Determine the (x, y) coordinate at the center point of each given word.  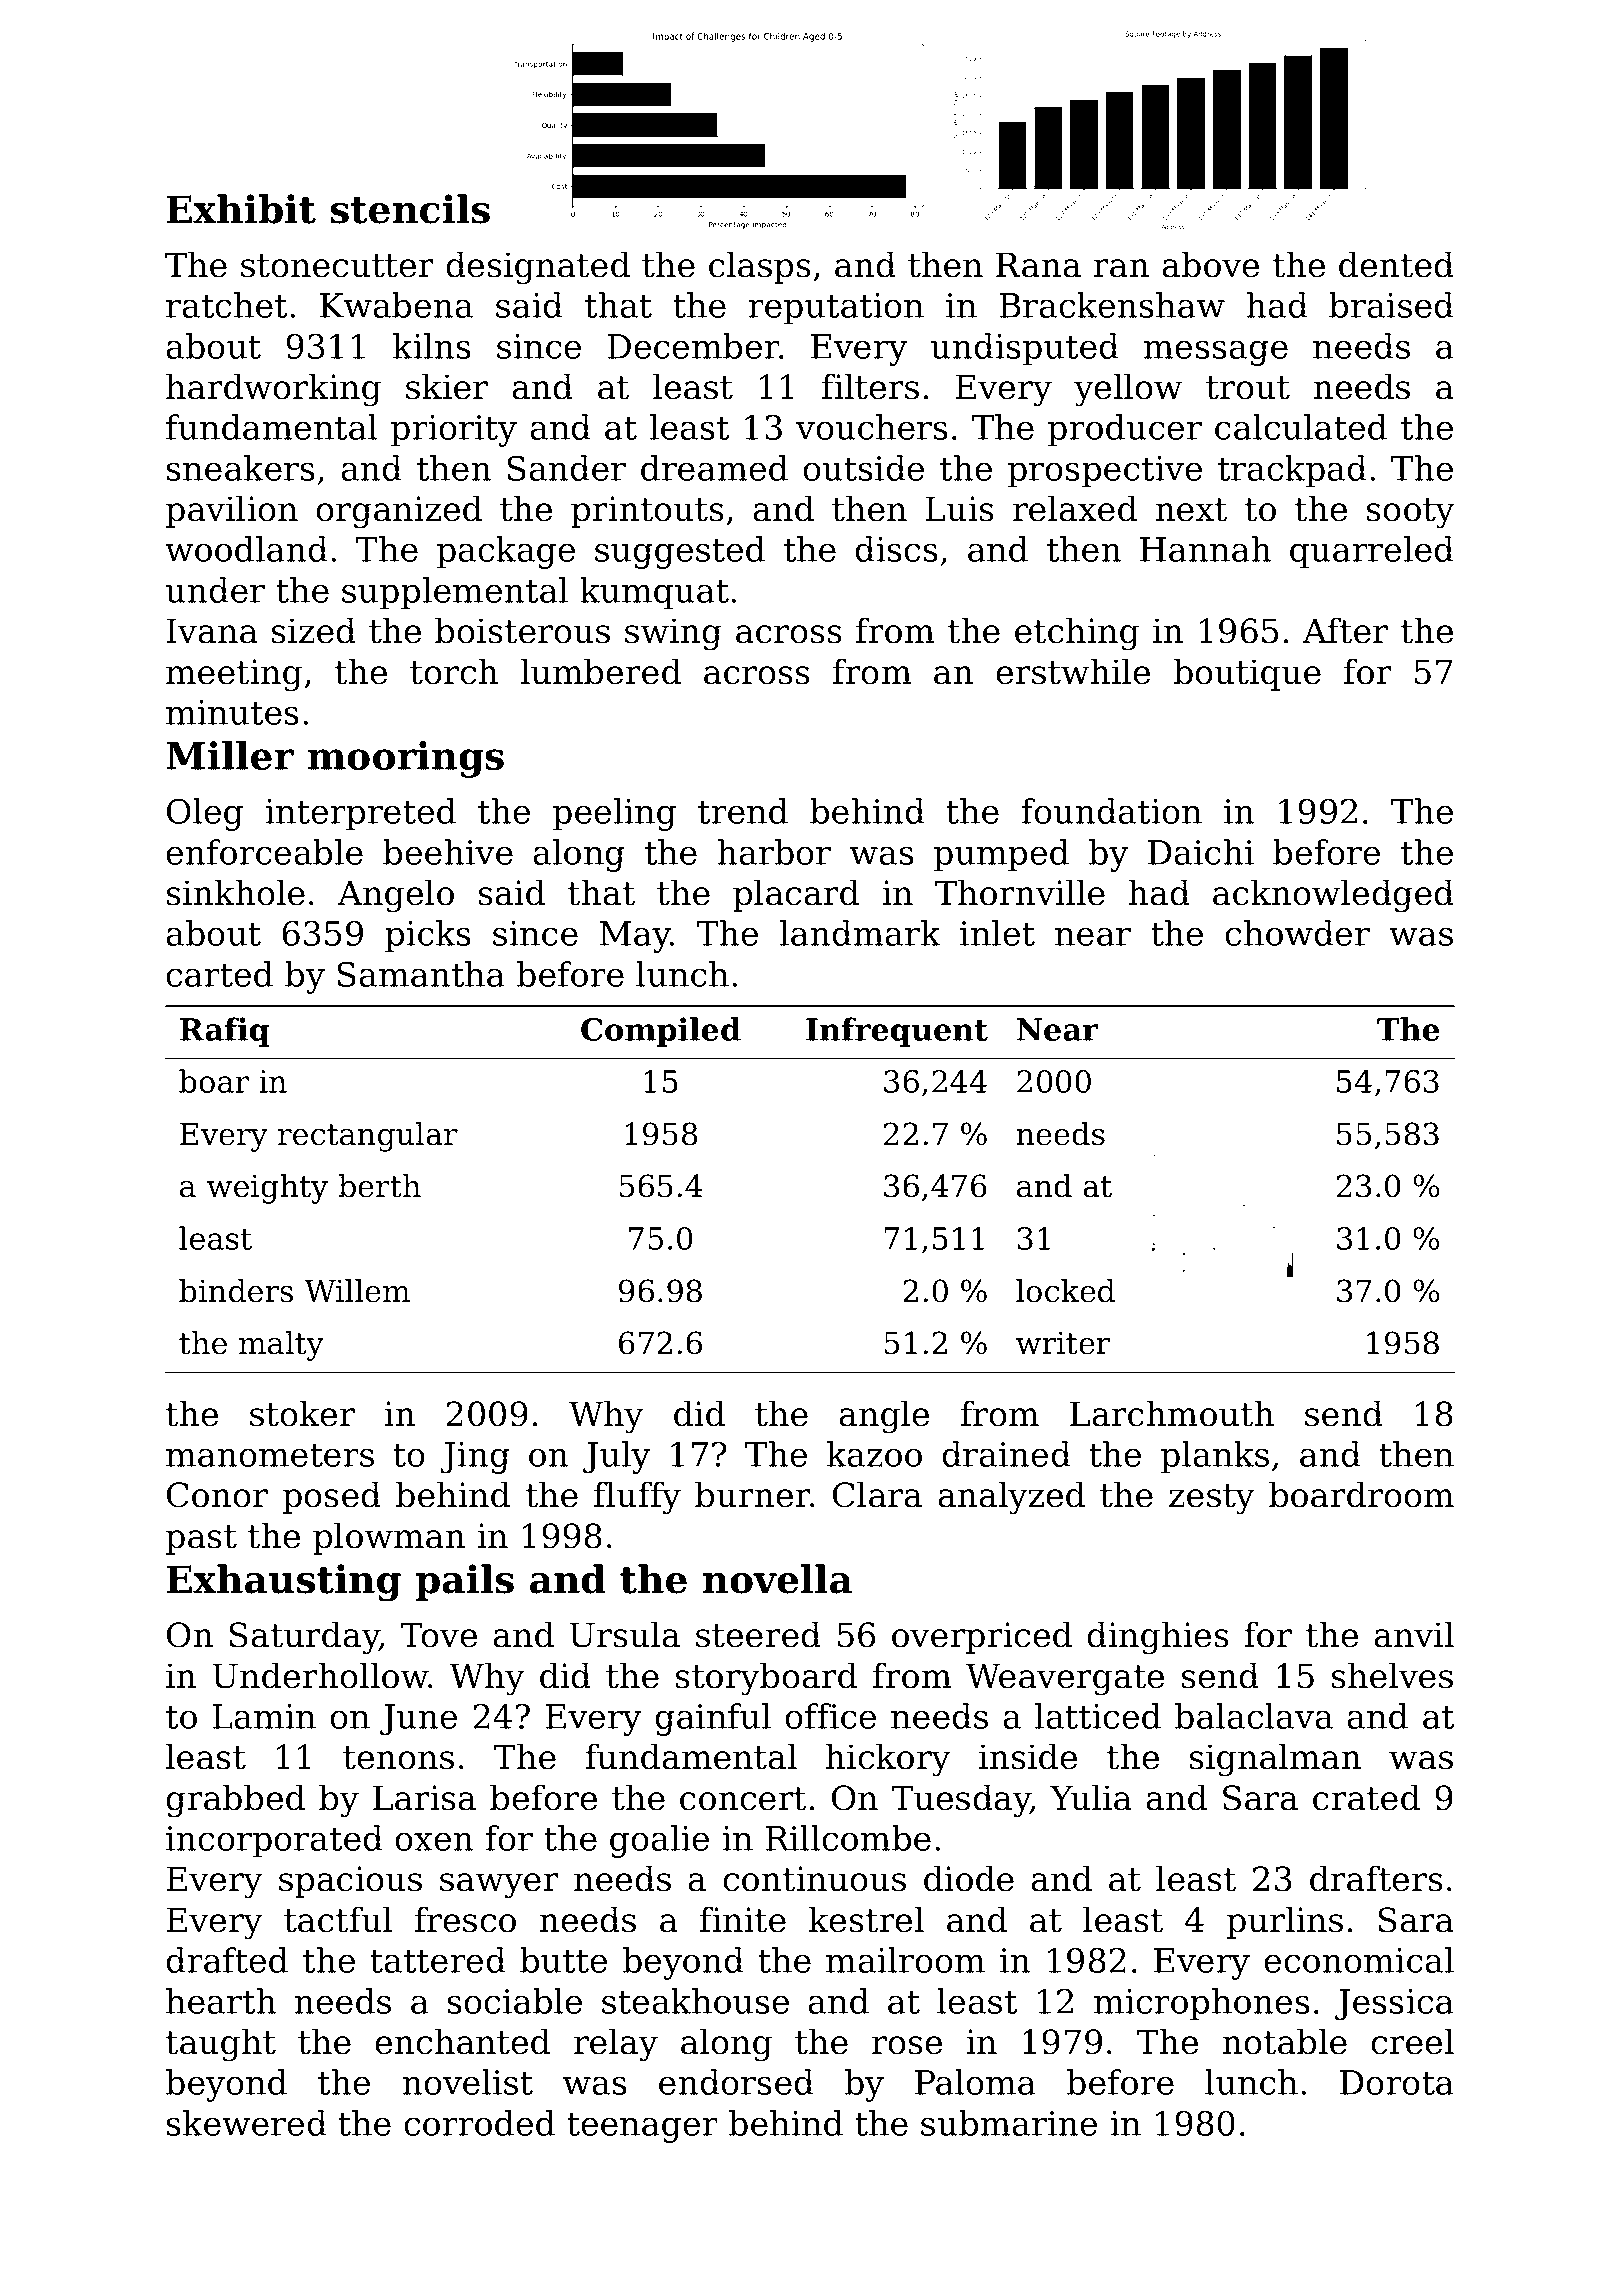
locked (1065, 1291)
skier (447, 386)
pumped (1001, 855)
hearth (221, 2001)
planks (1215, 1457)
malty (281, 1346)
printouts (647, 512)
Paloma (975, 2082)
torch (454, 671)
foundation (1111, 811)
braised (1391, 305)
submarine (1009, 2123)
